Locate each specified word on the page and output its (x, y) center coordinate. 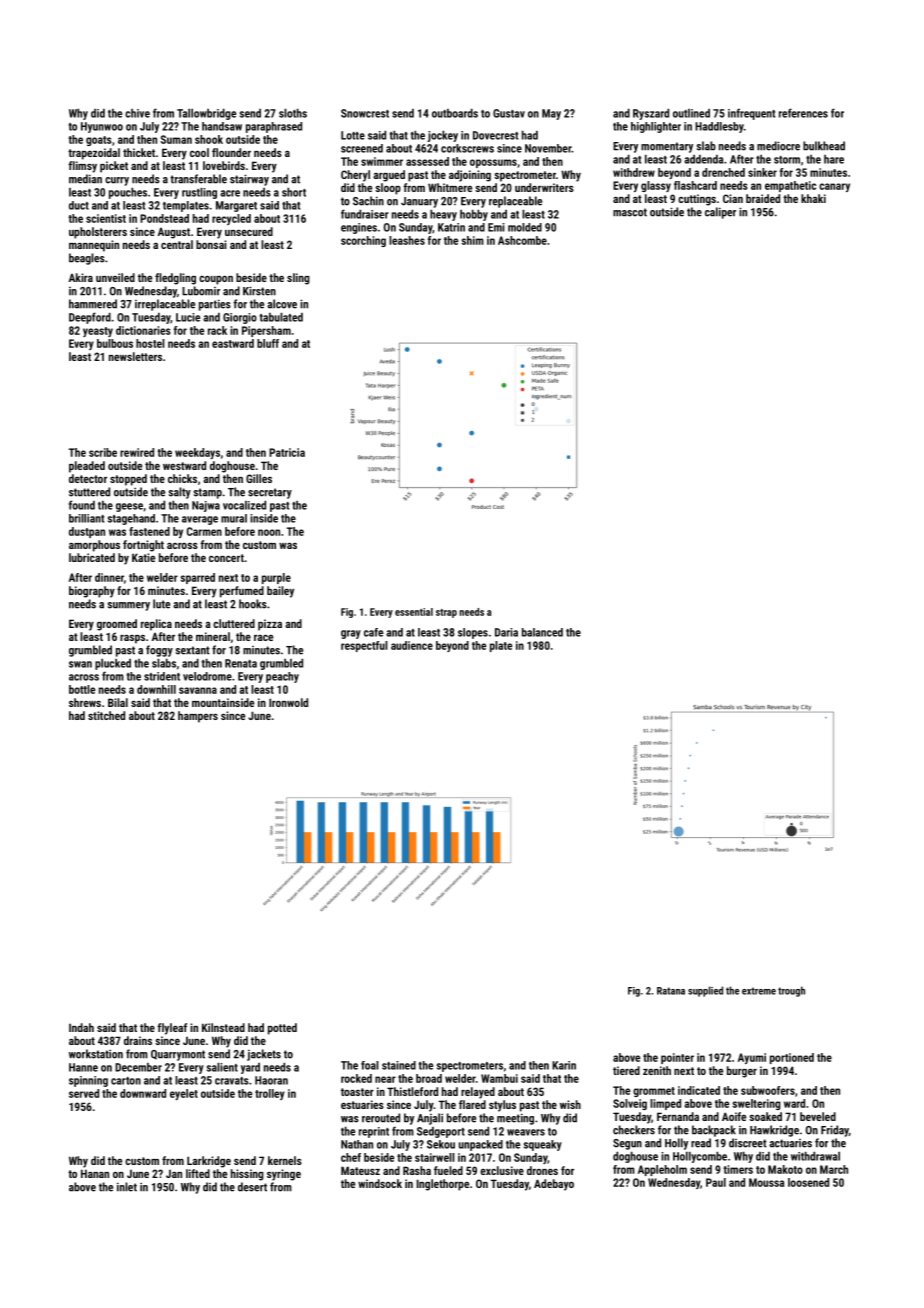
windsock (380, 1183)
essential (414, 612)
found (82, 505)
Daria (506, 632)
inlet (127, 1187)
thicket (139, 152)
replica (156, 625)
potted (282, 1029)
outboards (455, 113)
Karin (564, 1065)
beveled (818, 1116)
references (803, 113)
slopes (473, 633)
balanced (542, 632)
